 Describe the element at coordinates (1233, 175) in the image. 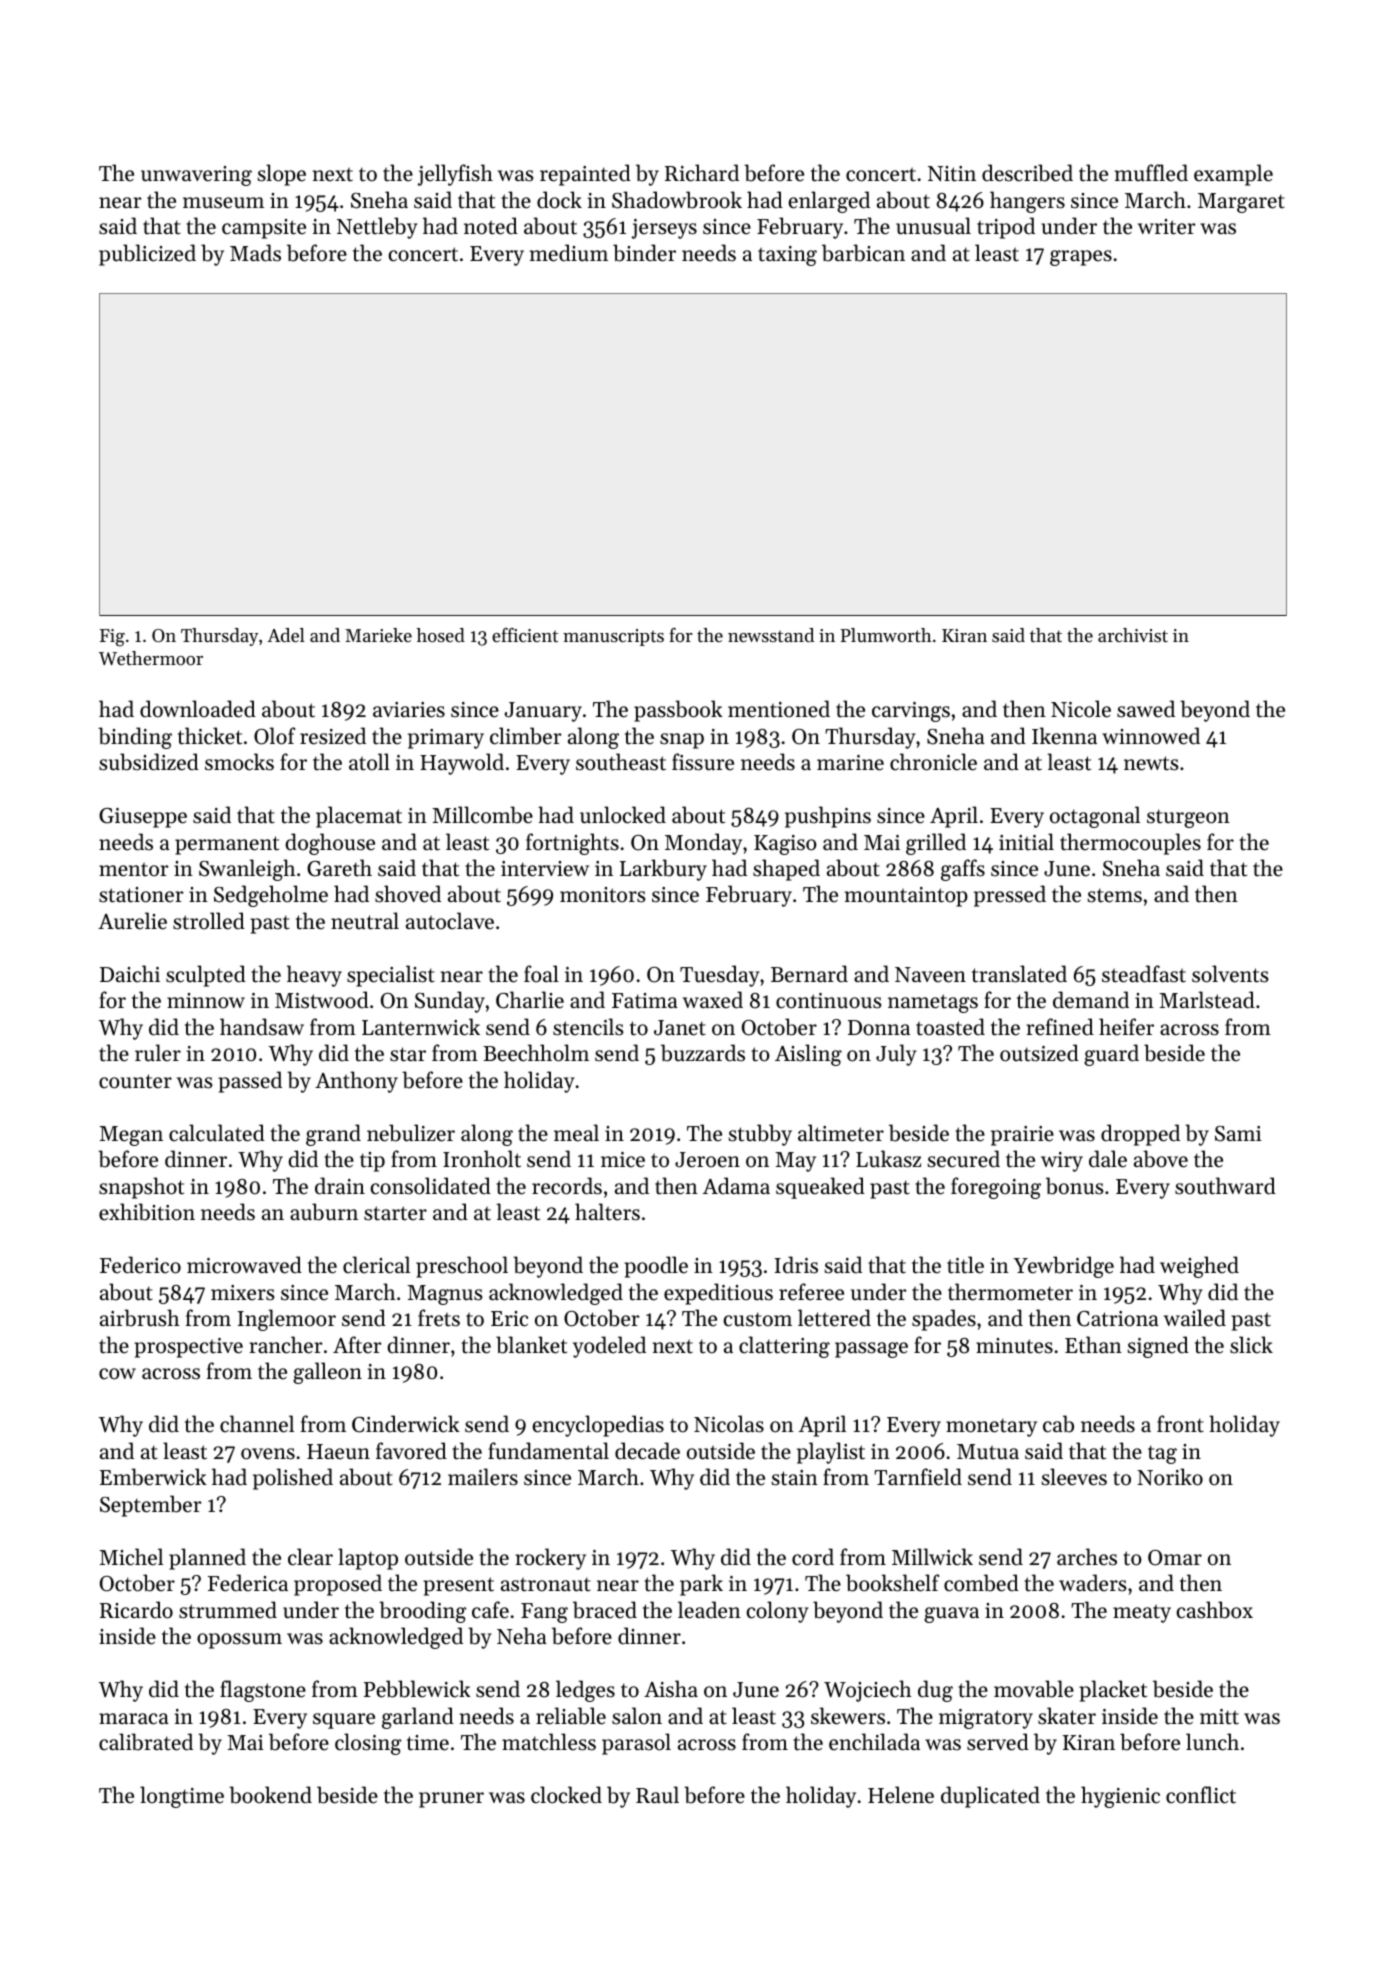

I see `example` at that location.
